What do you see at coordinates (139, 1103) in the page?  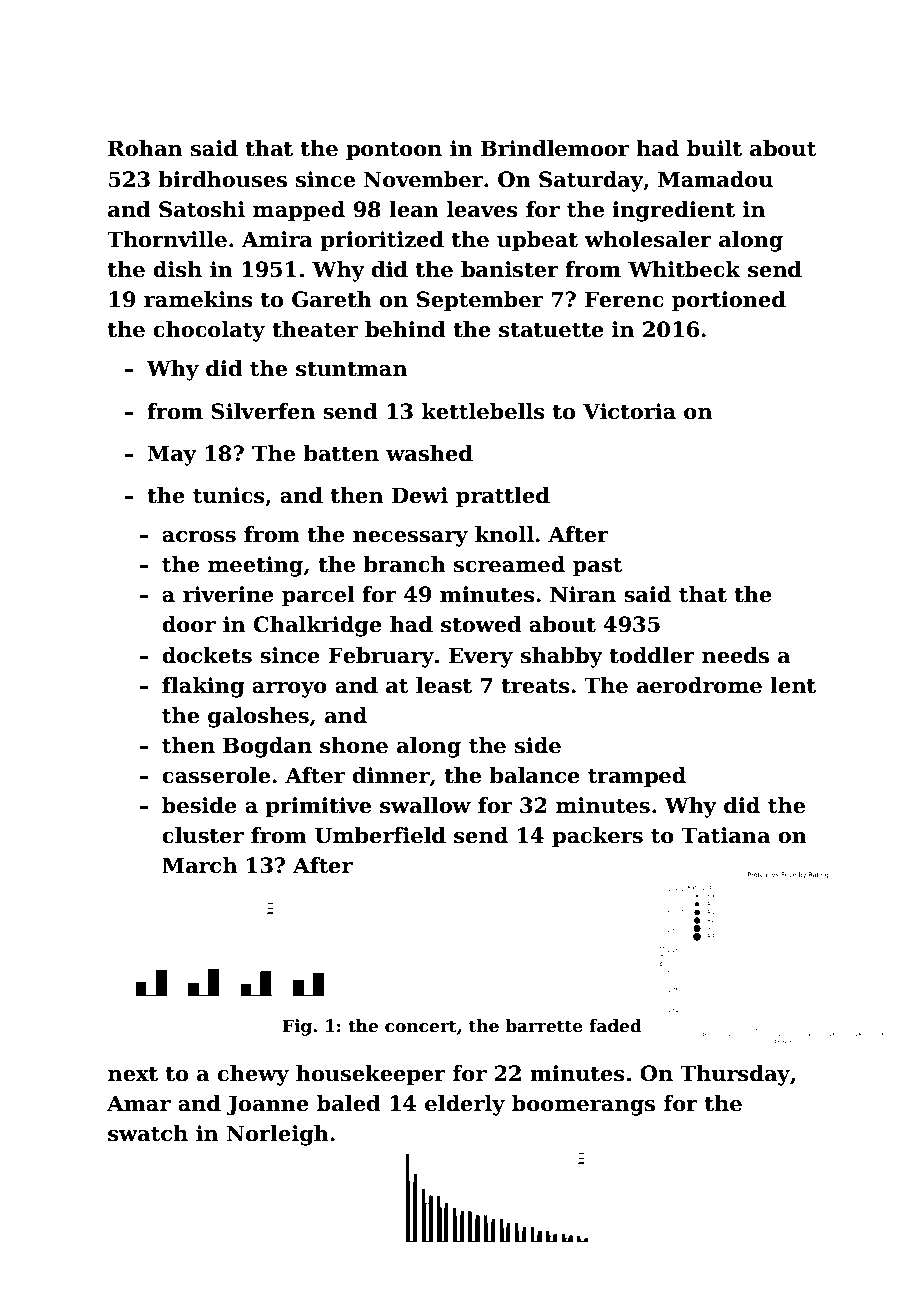 I see `Amar` at bounding box center [139, 1103].
